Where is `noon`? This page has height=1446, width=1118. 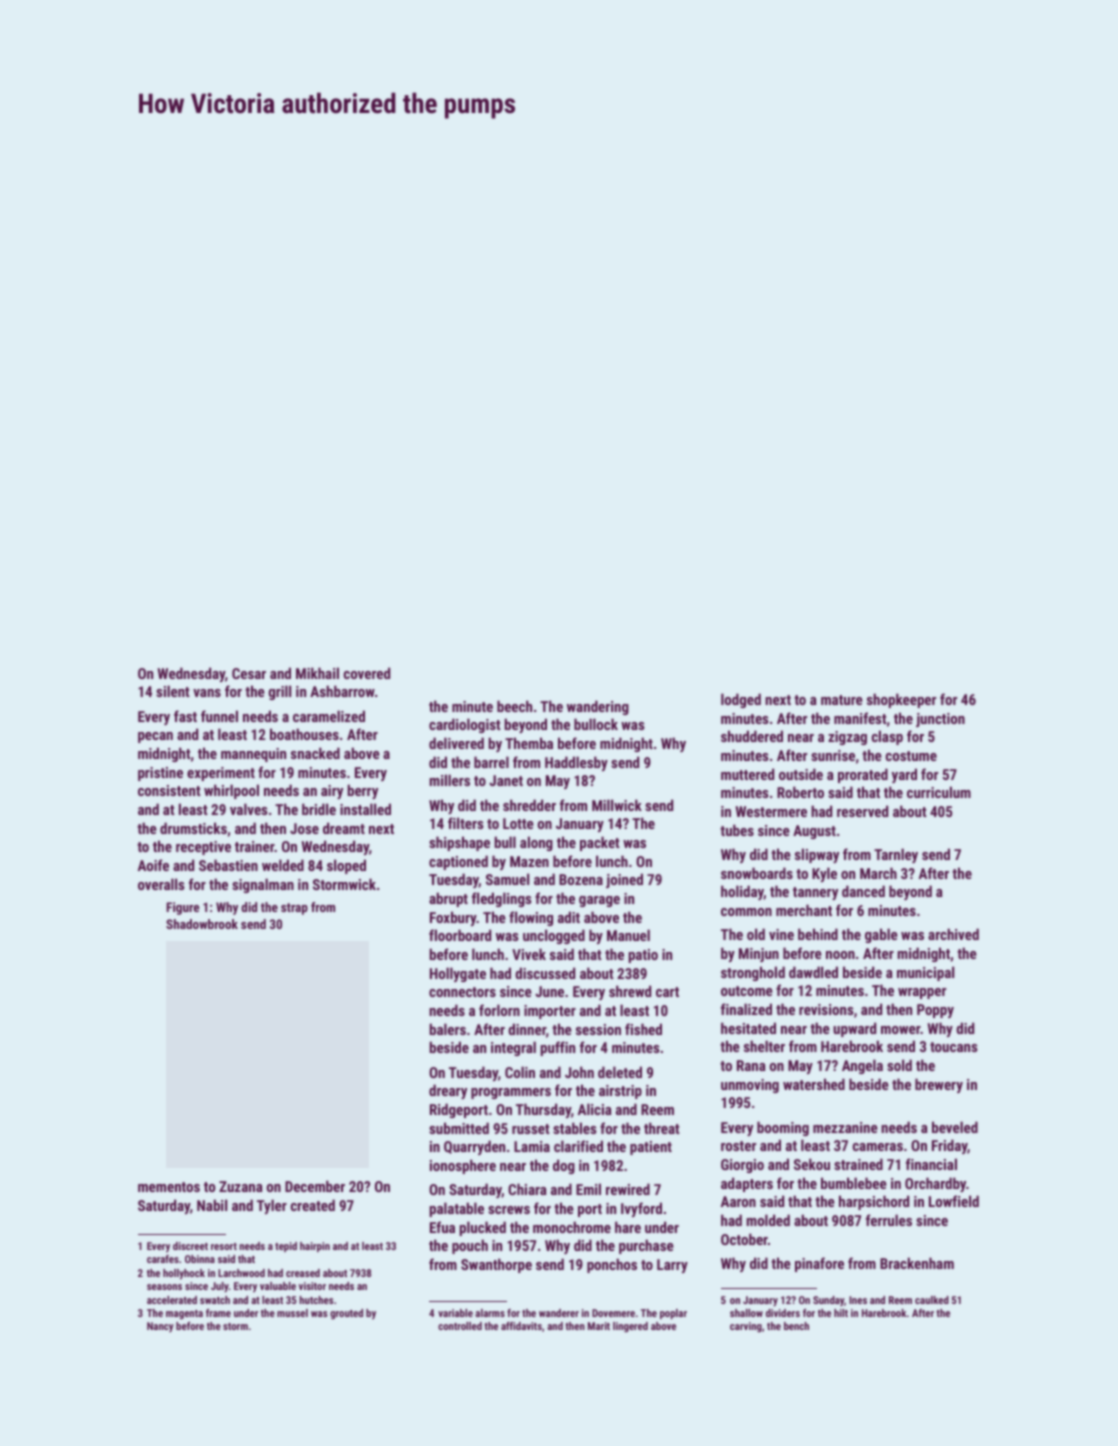
noon is located at coordinates (840, 955).
